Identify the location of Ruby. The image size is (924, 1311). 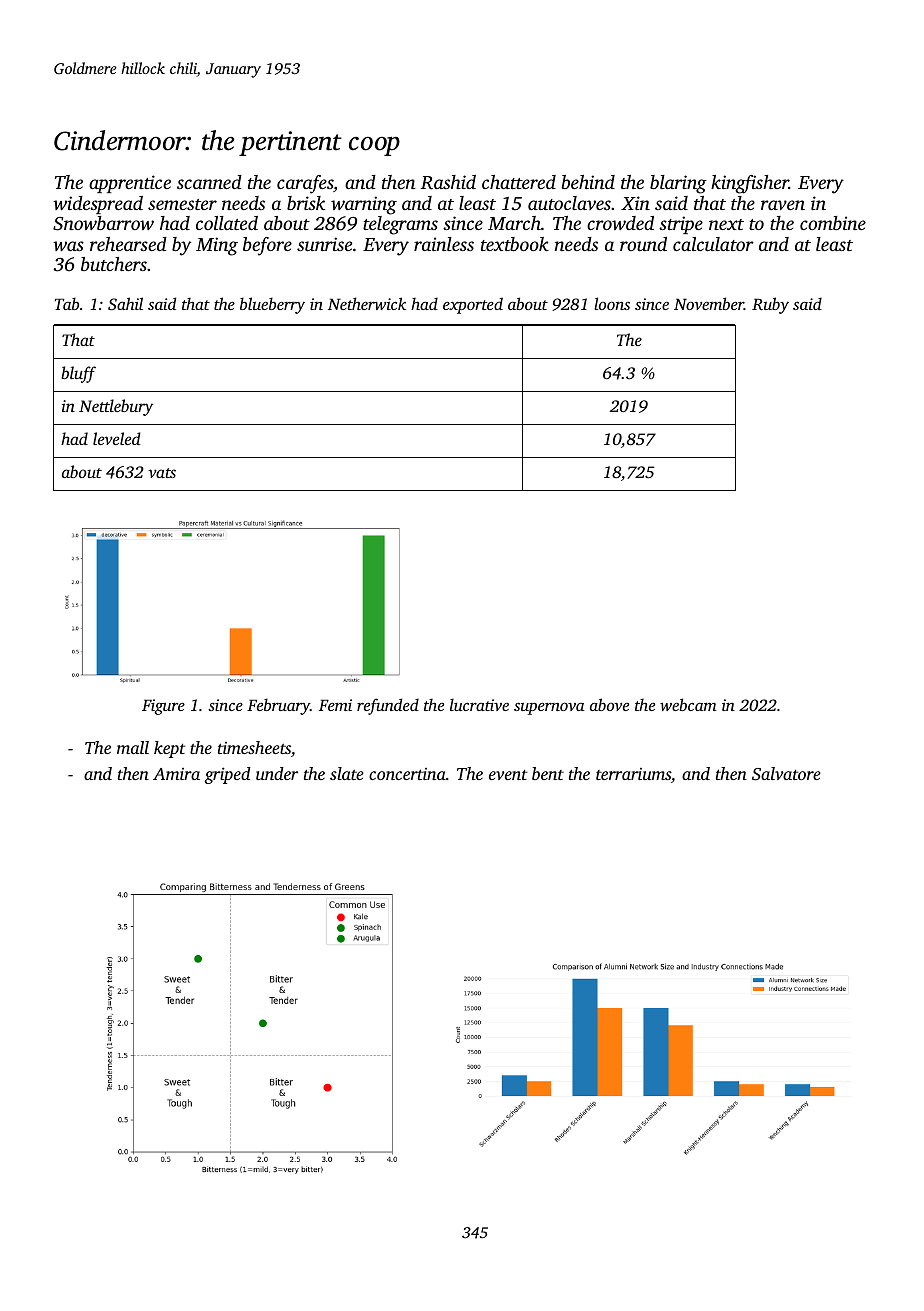
(770, 305).
